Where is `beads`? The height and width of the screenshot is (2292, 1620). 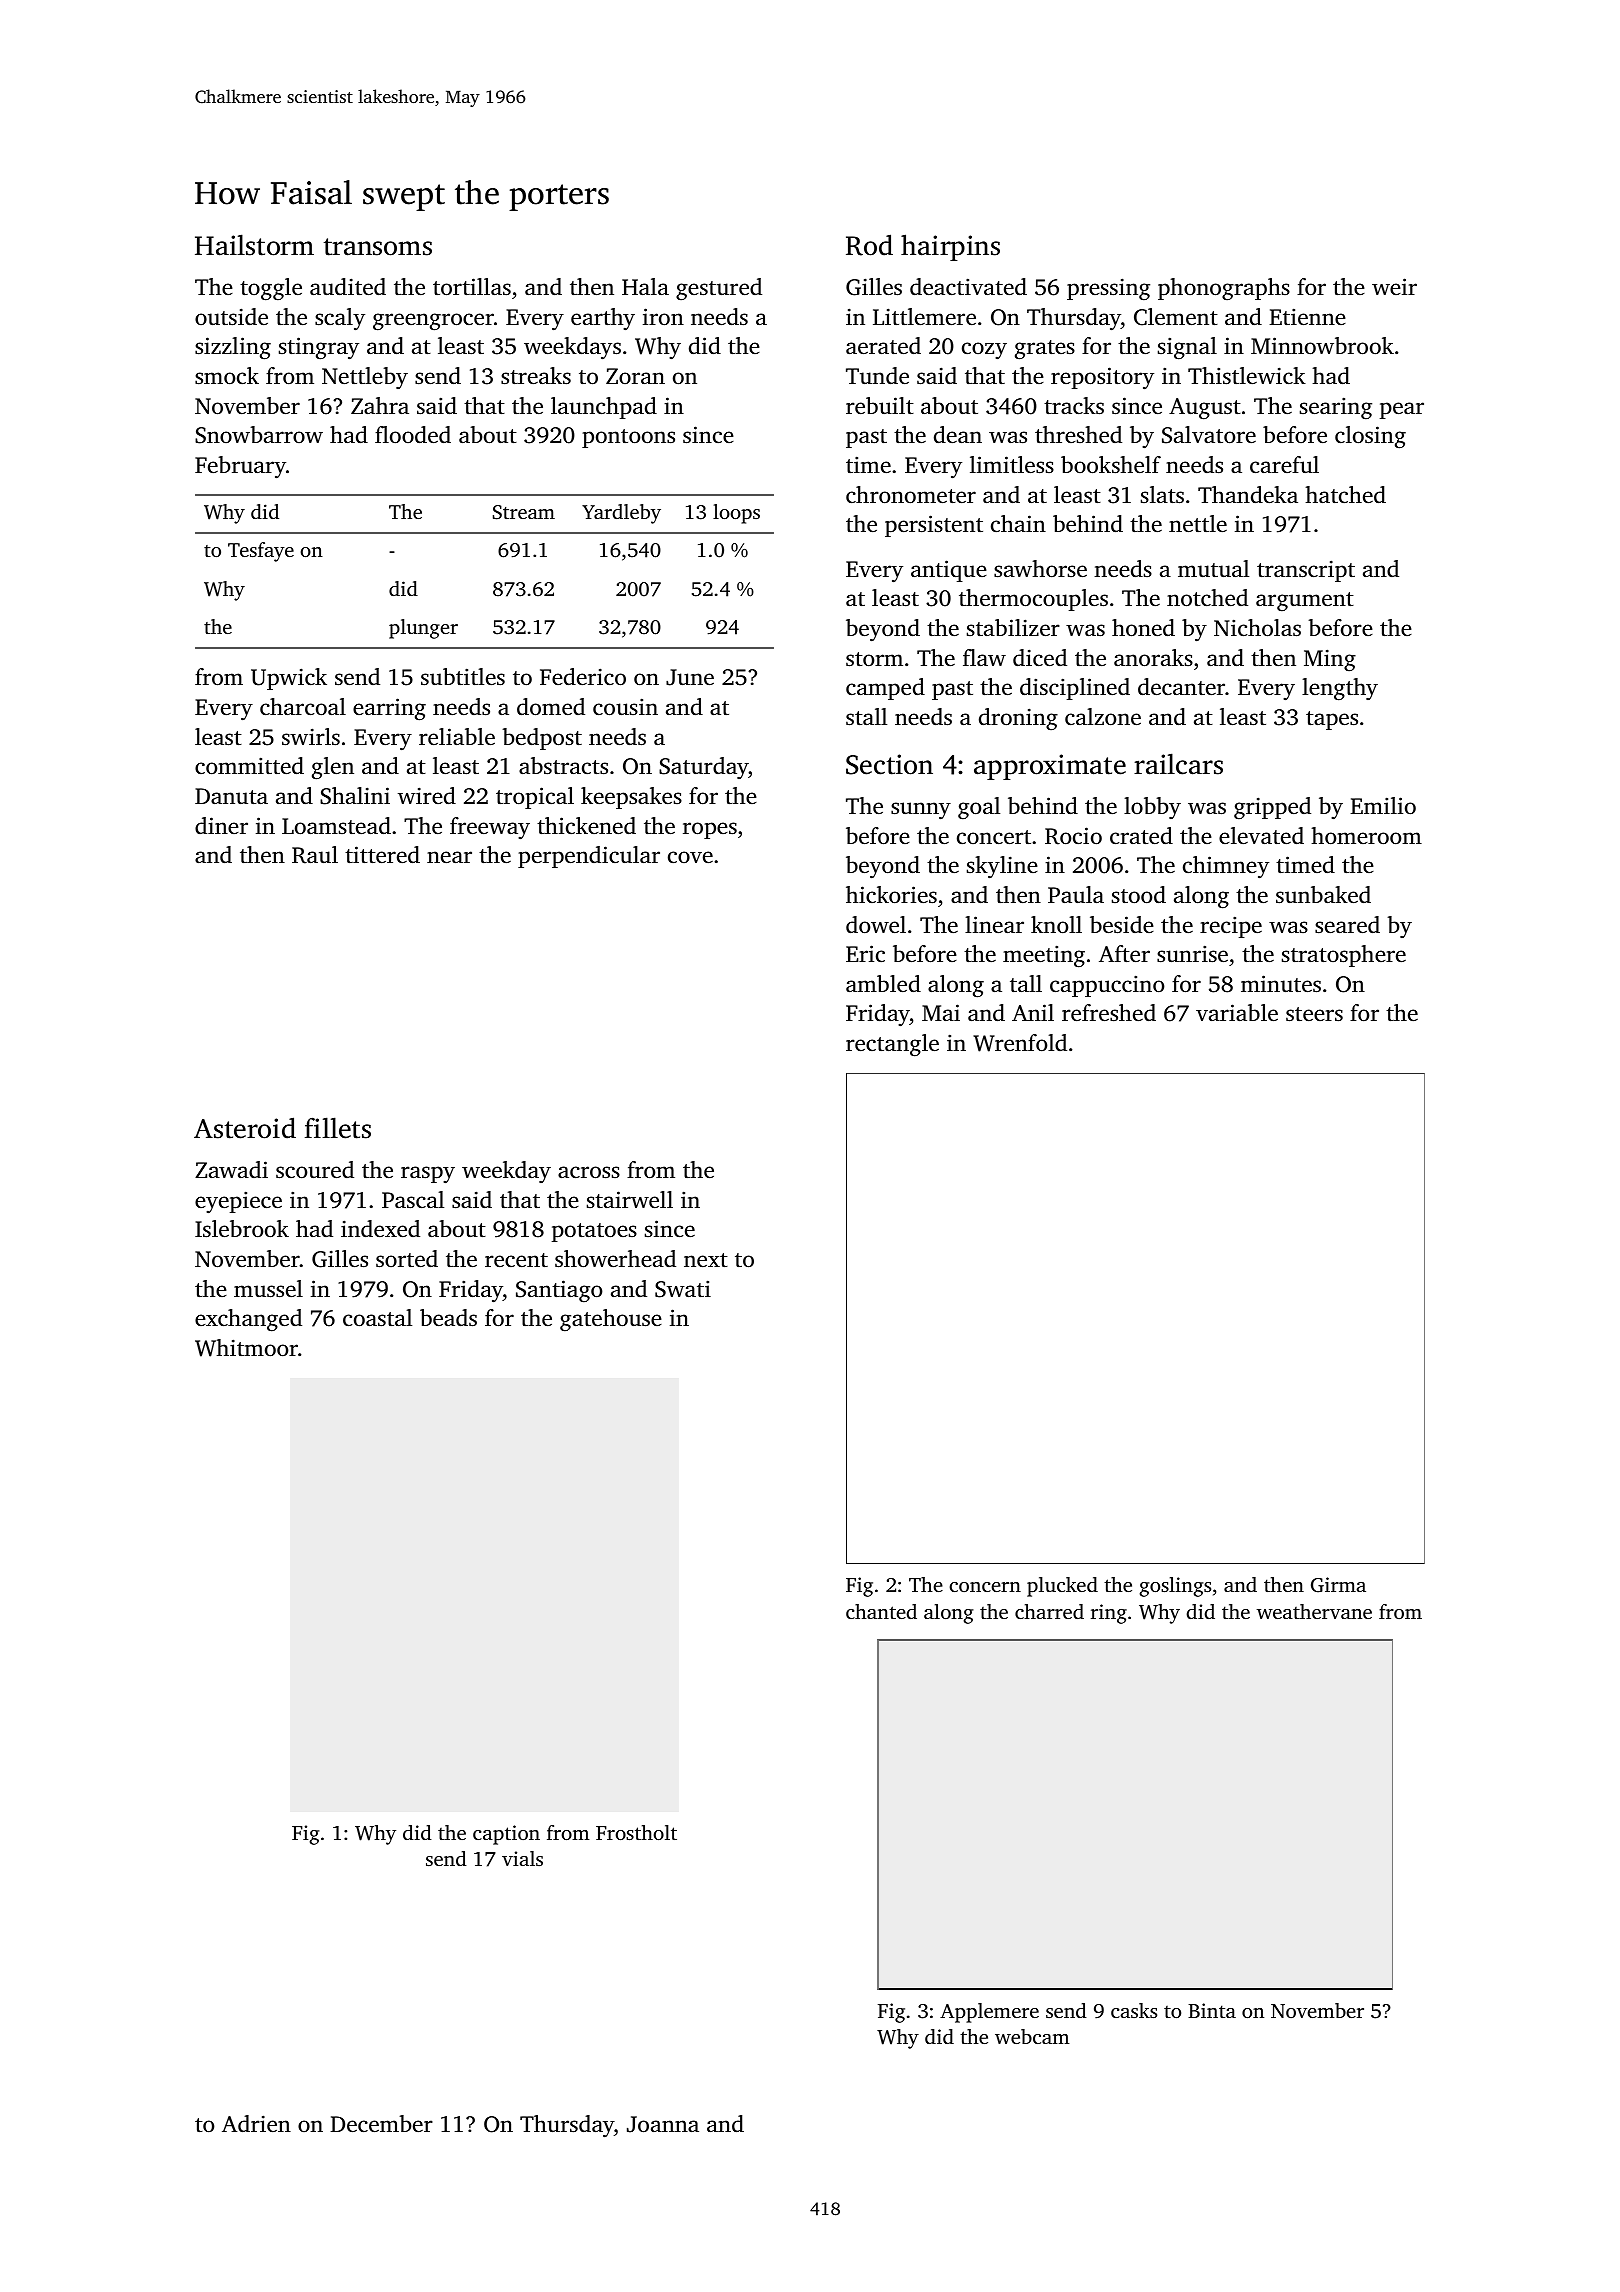 beads is located at coordinates (448, 1318).
